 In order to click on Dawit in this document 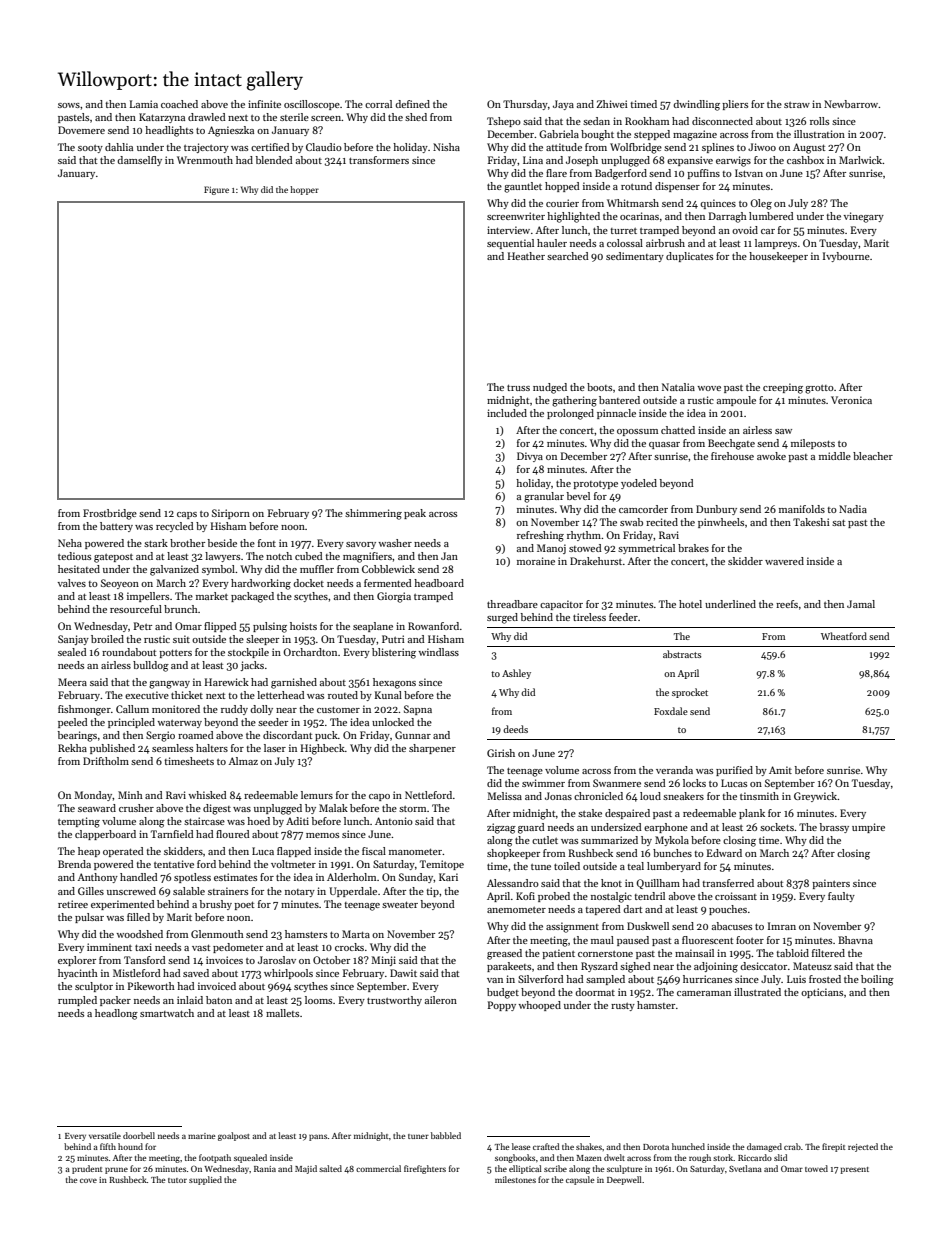, I will do `click(403, 973)`.
